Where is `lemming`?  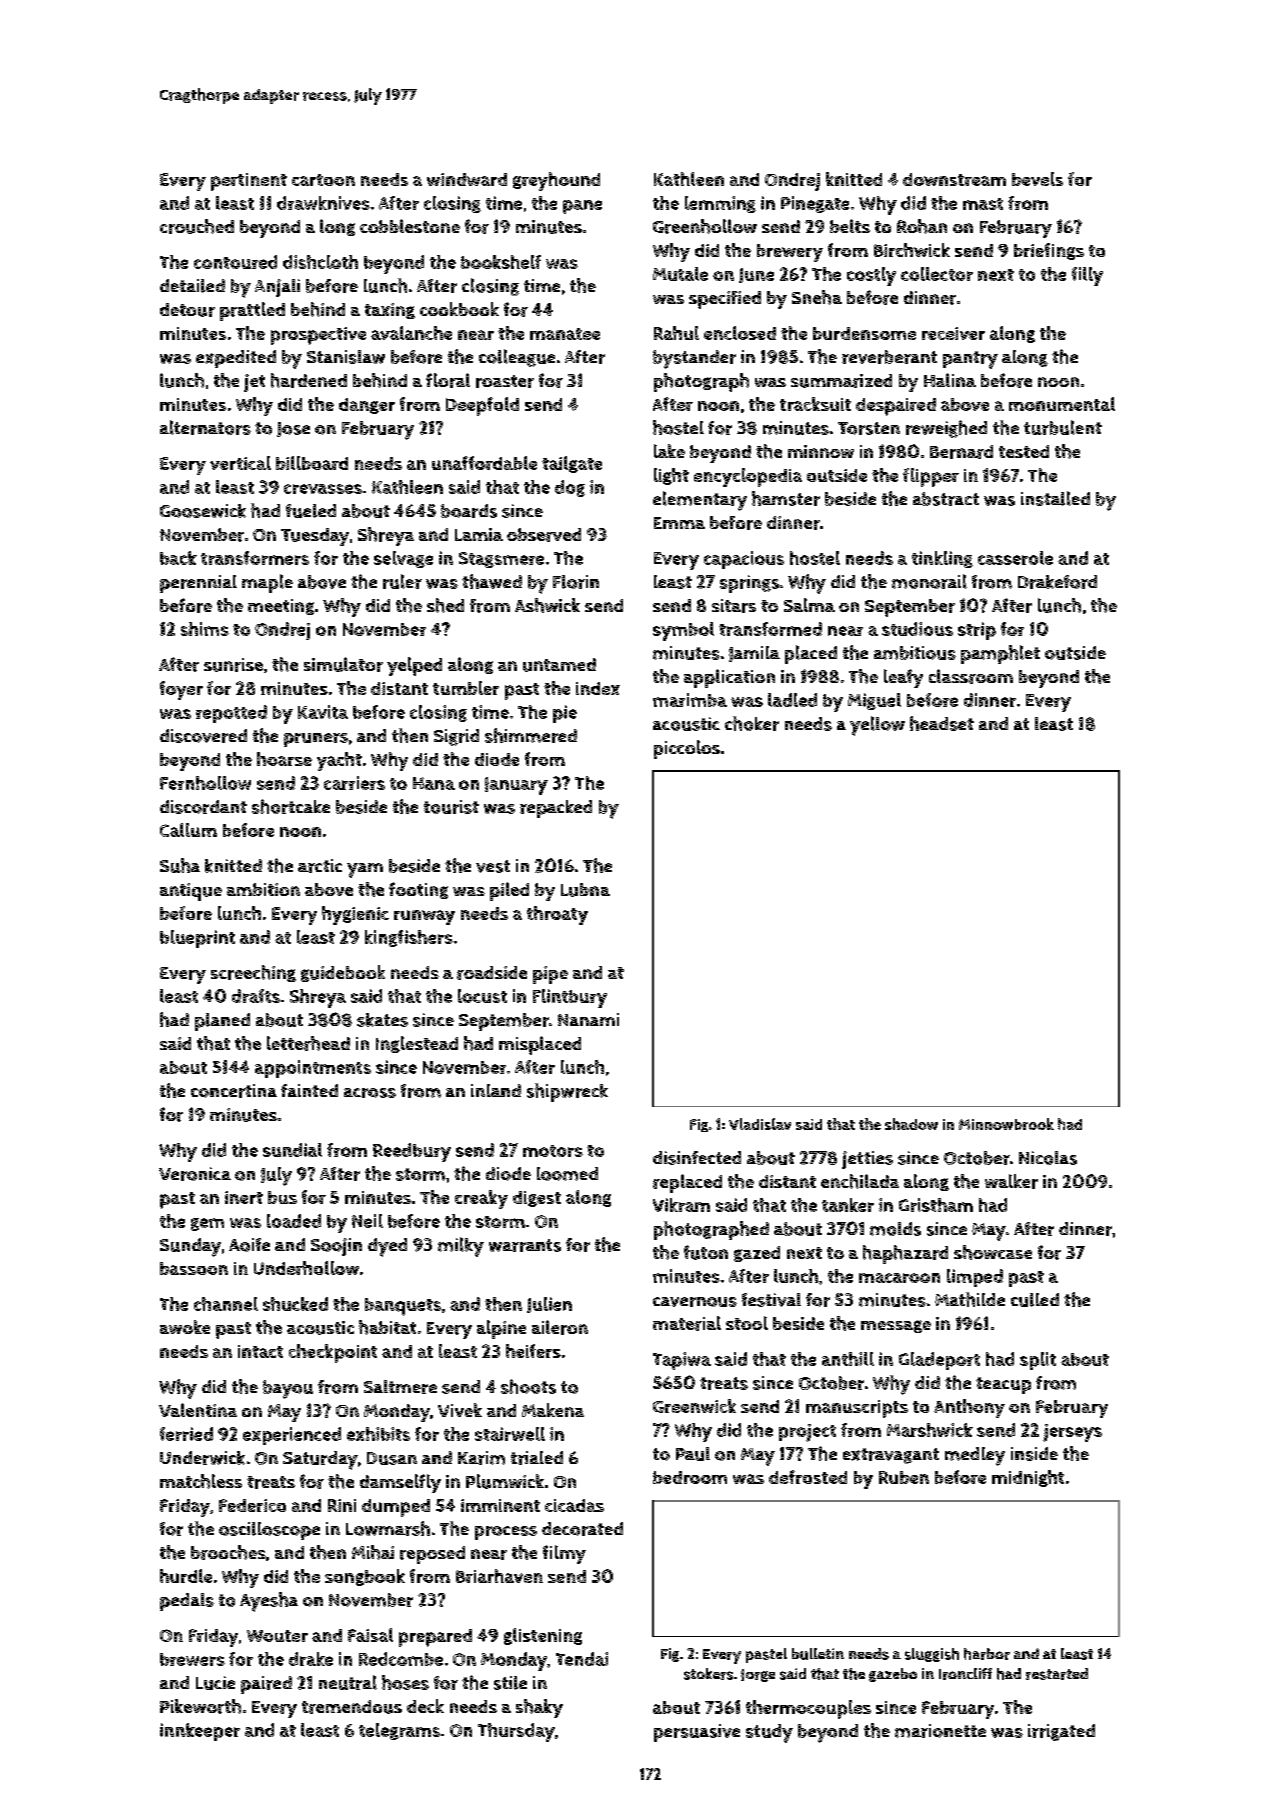
lemming is located at coordinates (720, 204).
